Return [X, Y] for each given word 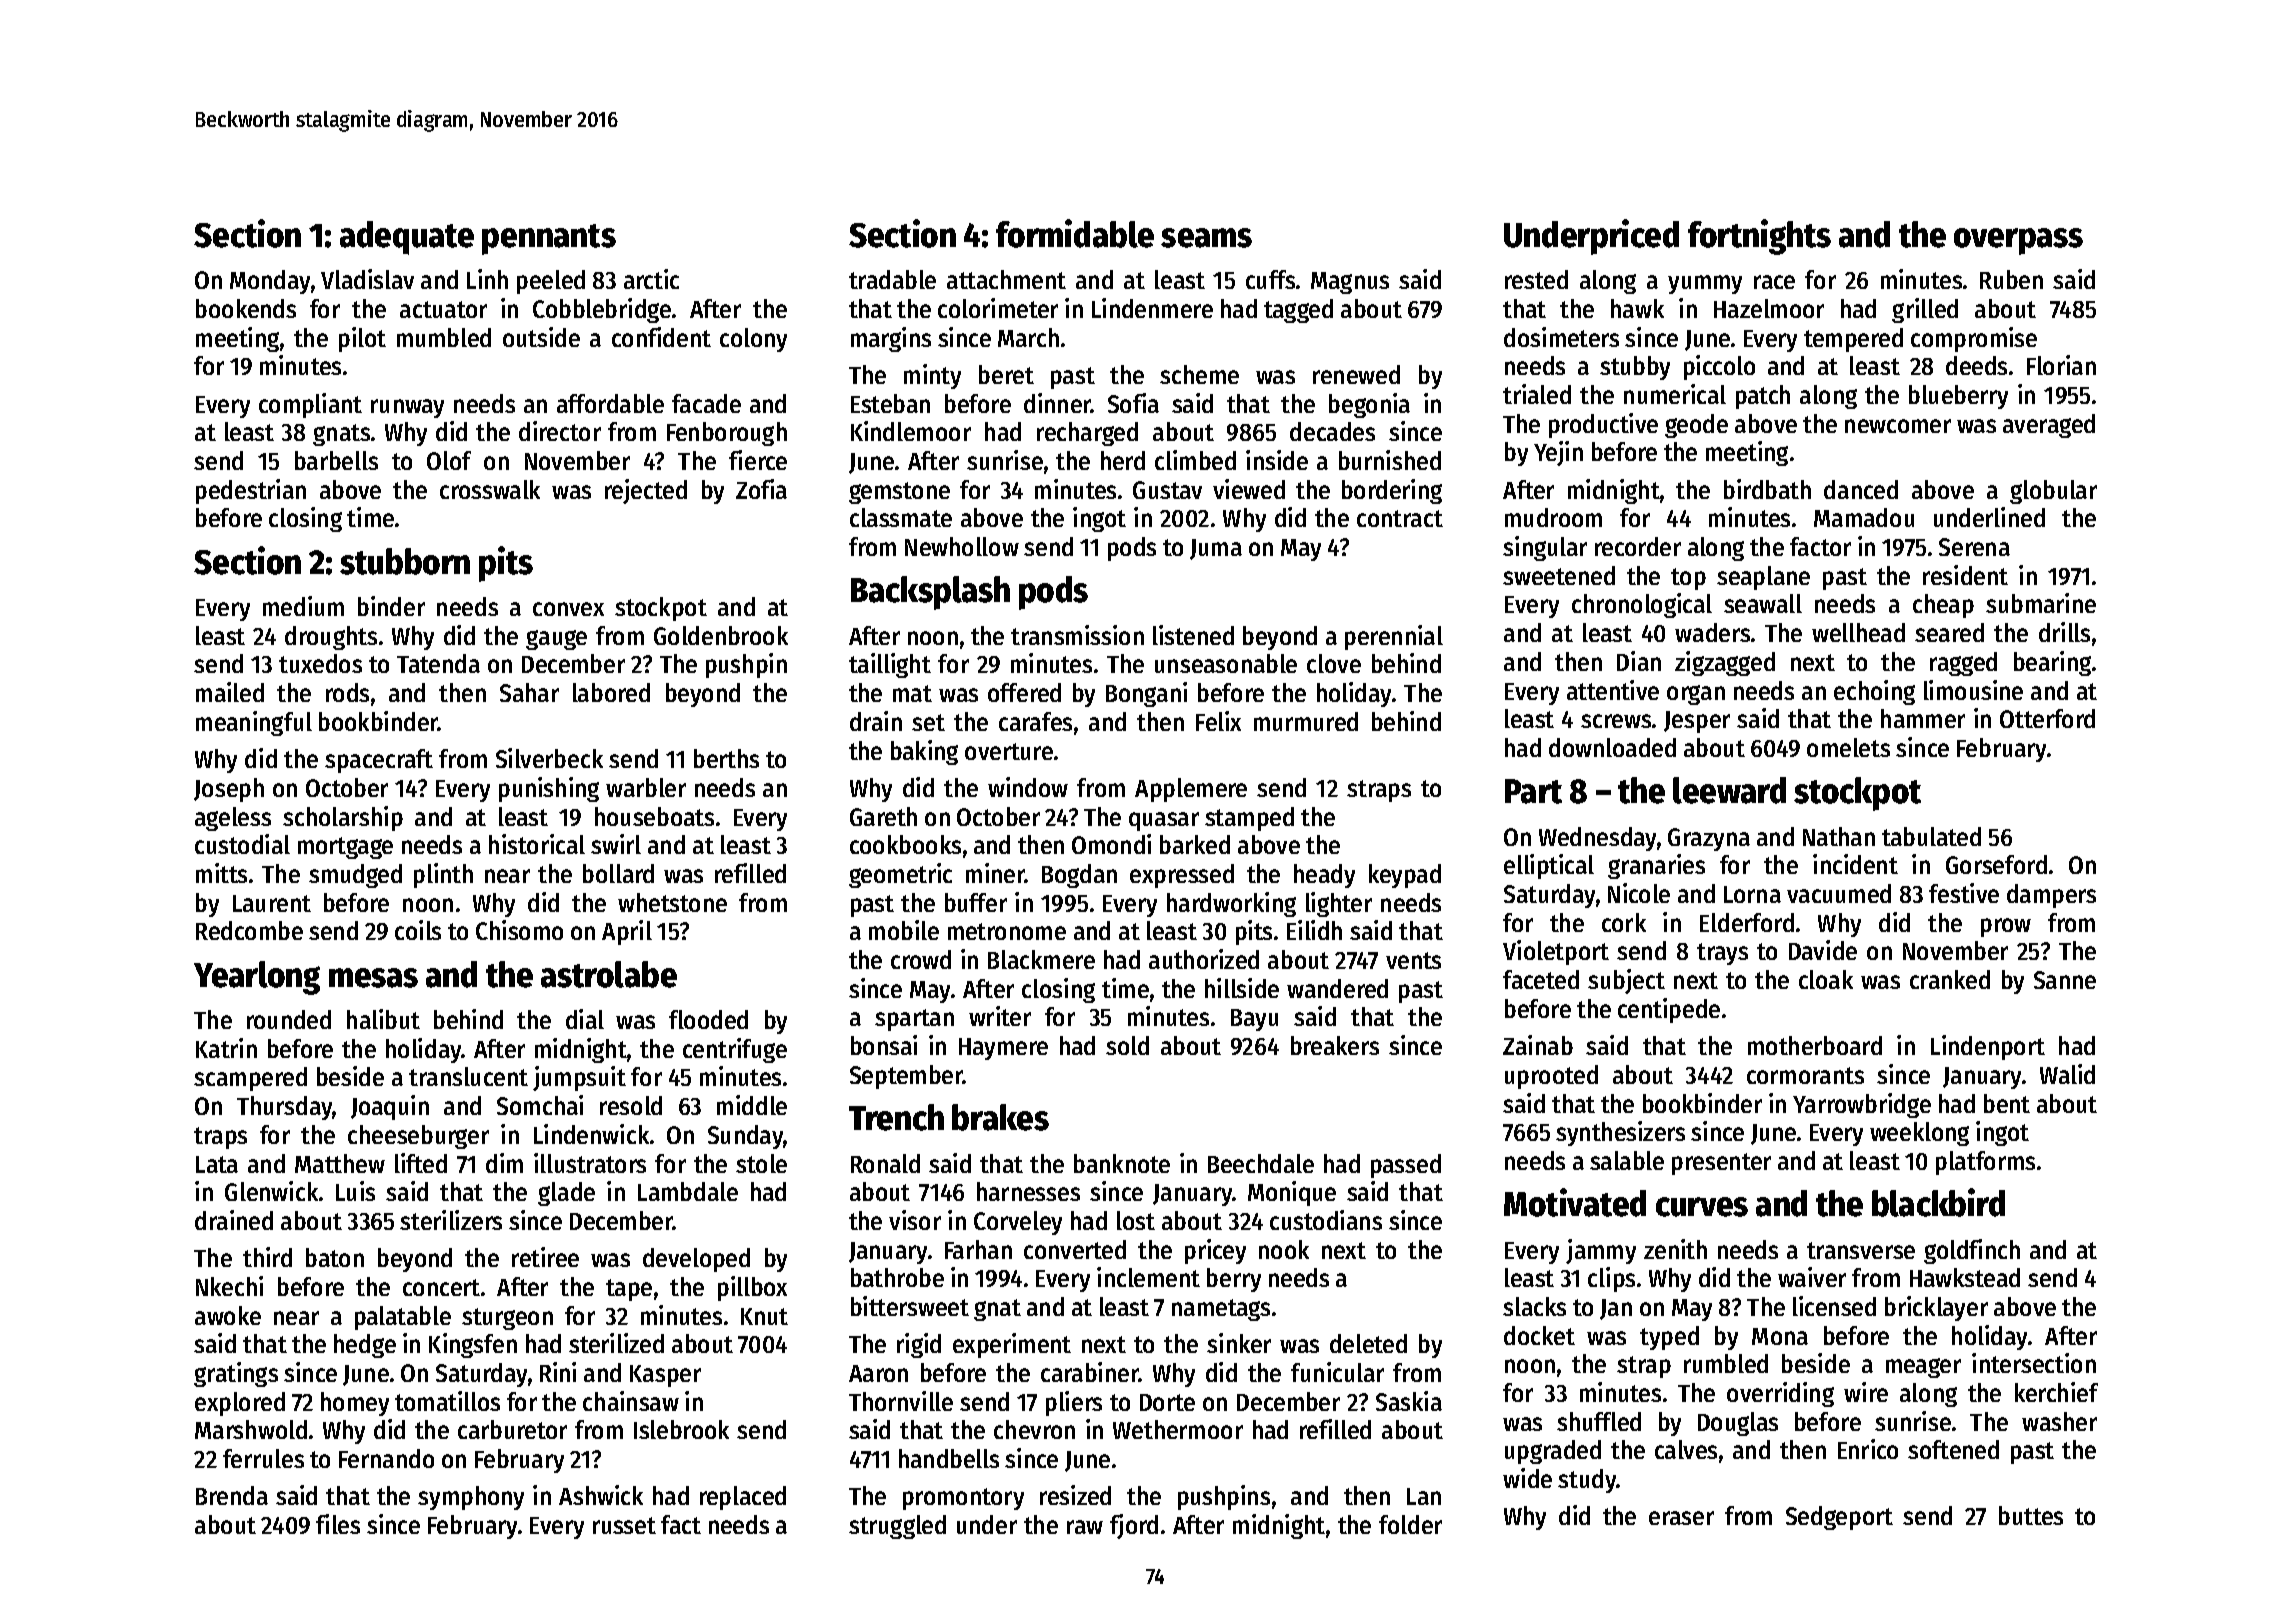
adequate [407, 238]
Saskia [1409, 1401]
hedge [365, 1346]
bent [2007, 1103]
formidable [1075, 233]
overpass [2018, 241]
